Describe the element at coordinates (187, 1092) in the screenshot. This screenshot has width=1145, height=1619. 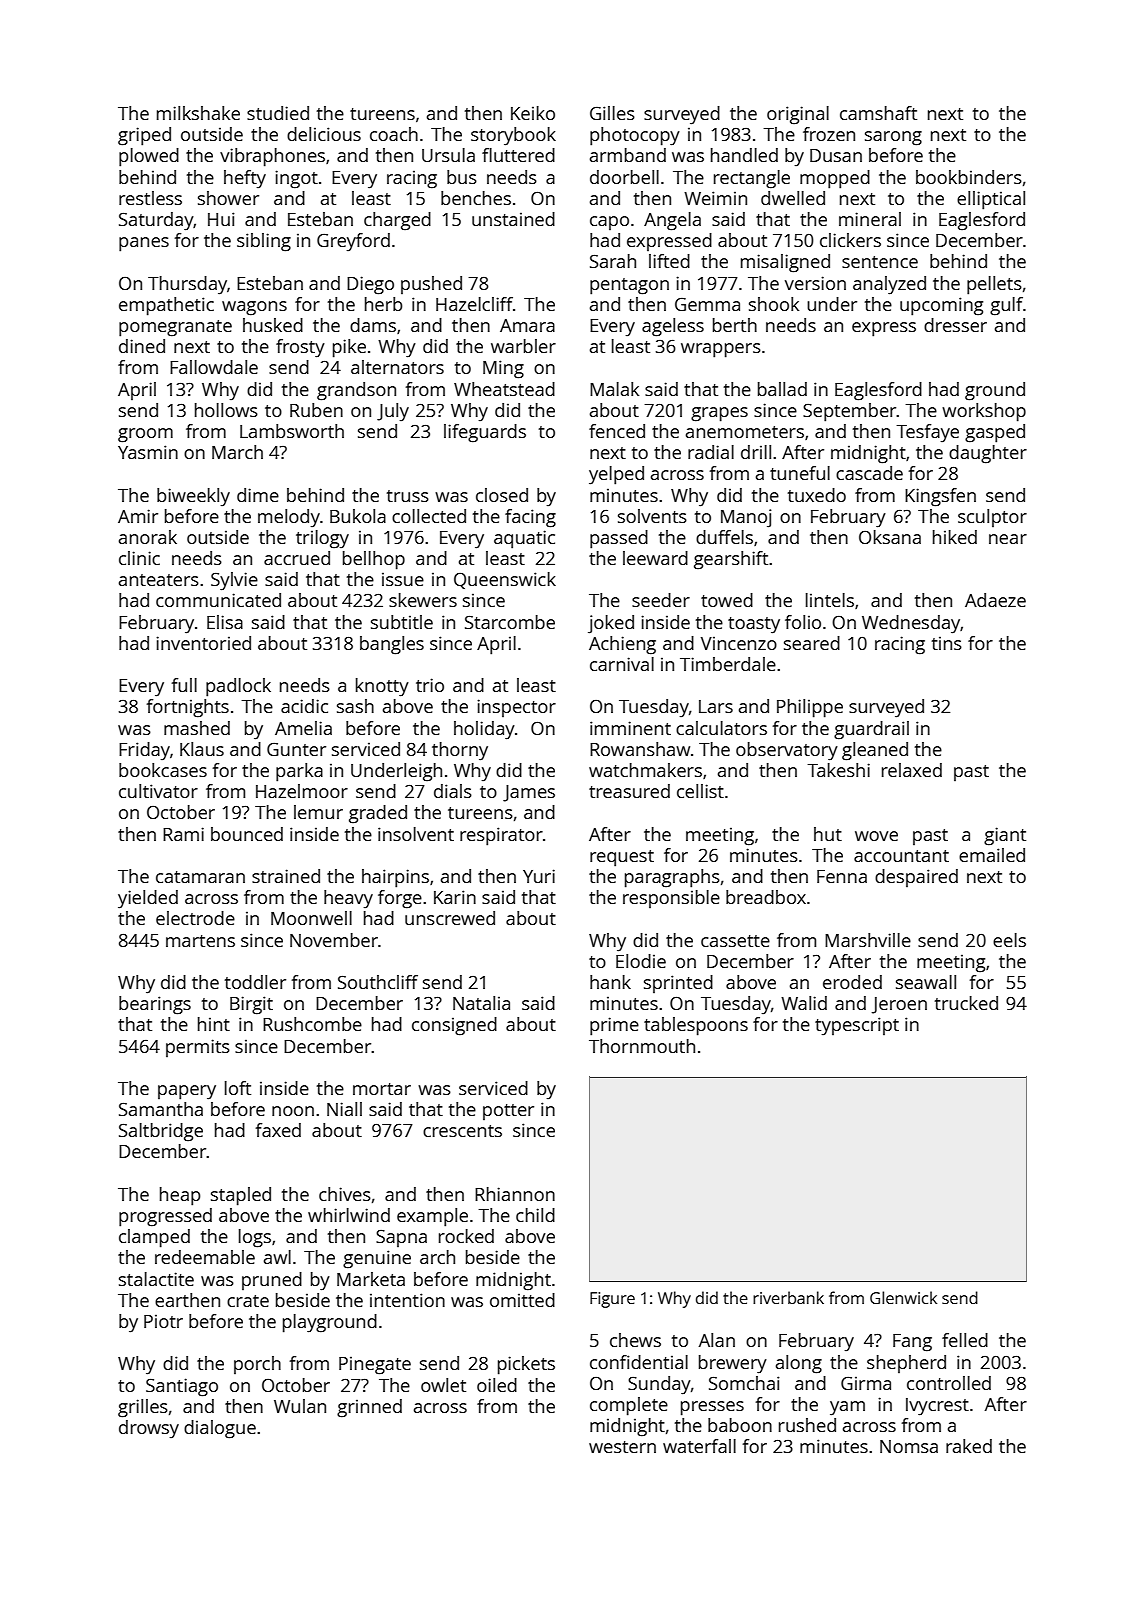
I see `papery` at that location.
